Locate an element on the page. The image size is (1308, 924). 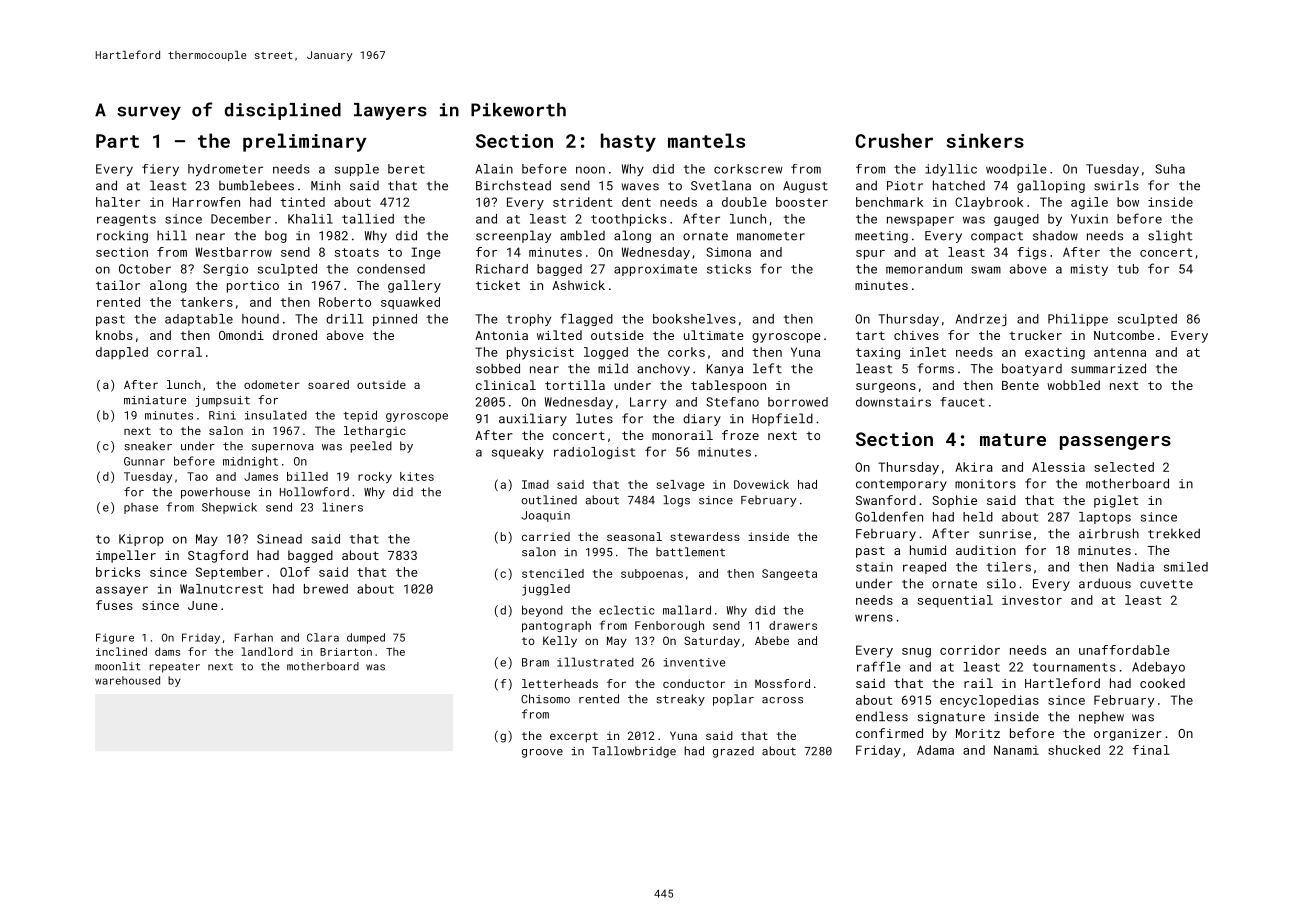
bricks is located at coordinates (118, 572).
